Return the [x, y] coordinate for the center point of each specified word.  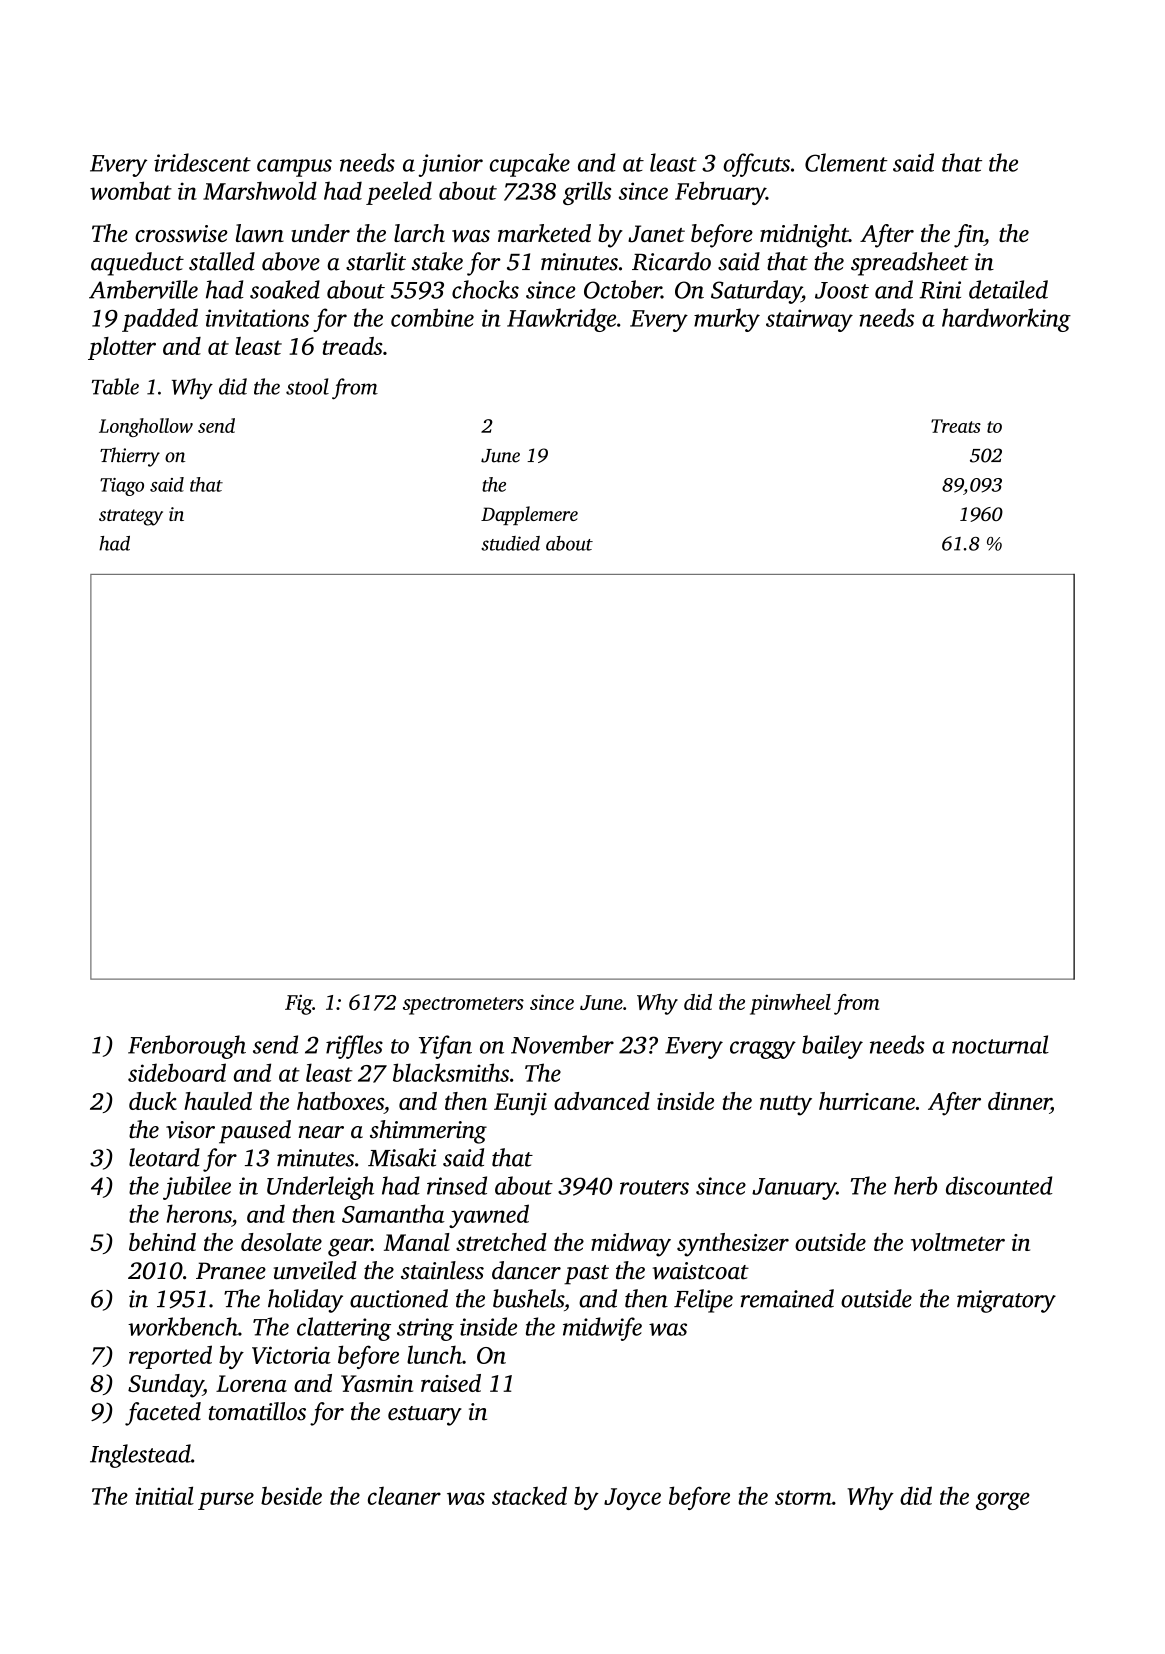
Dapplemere [529, 515]
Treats [956, 426]
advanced [602, 1101]
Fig [298, 1004]
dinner [1019, 1102]
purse [226, 1501]
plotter [122, 348]
